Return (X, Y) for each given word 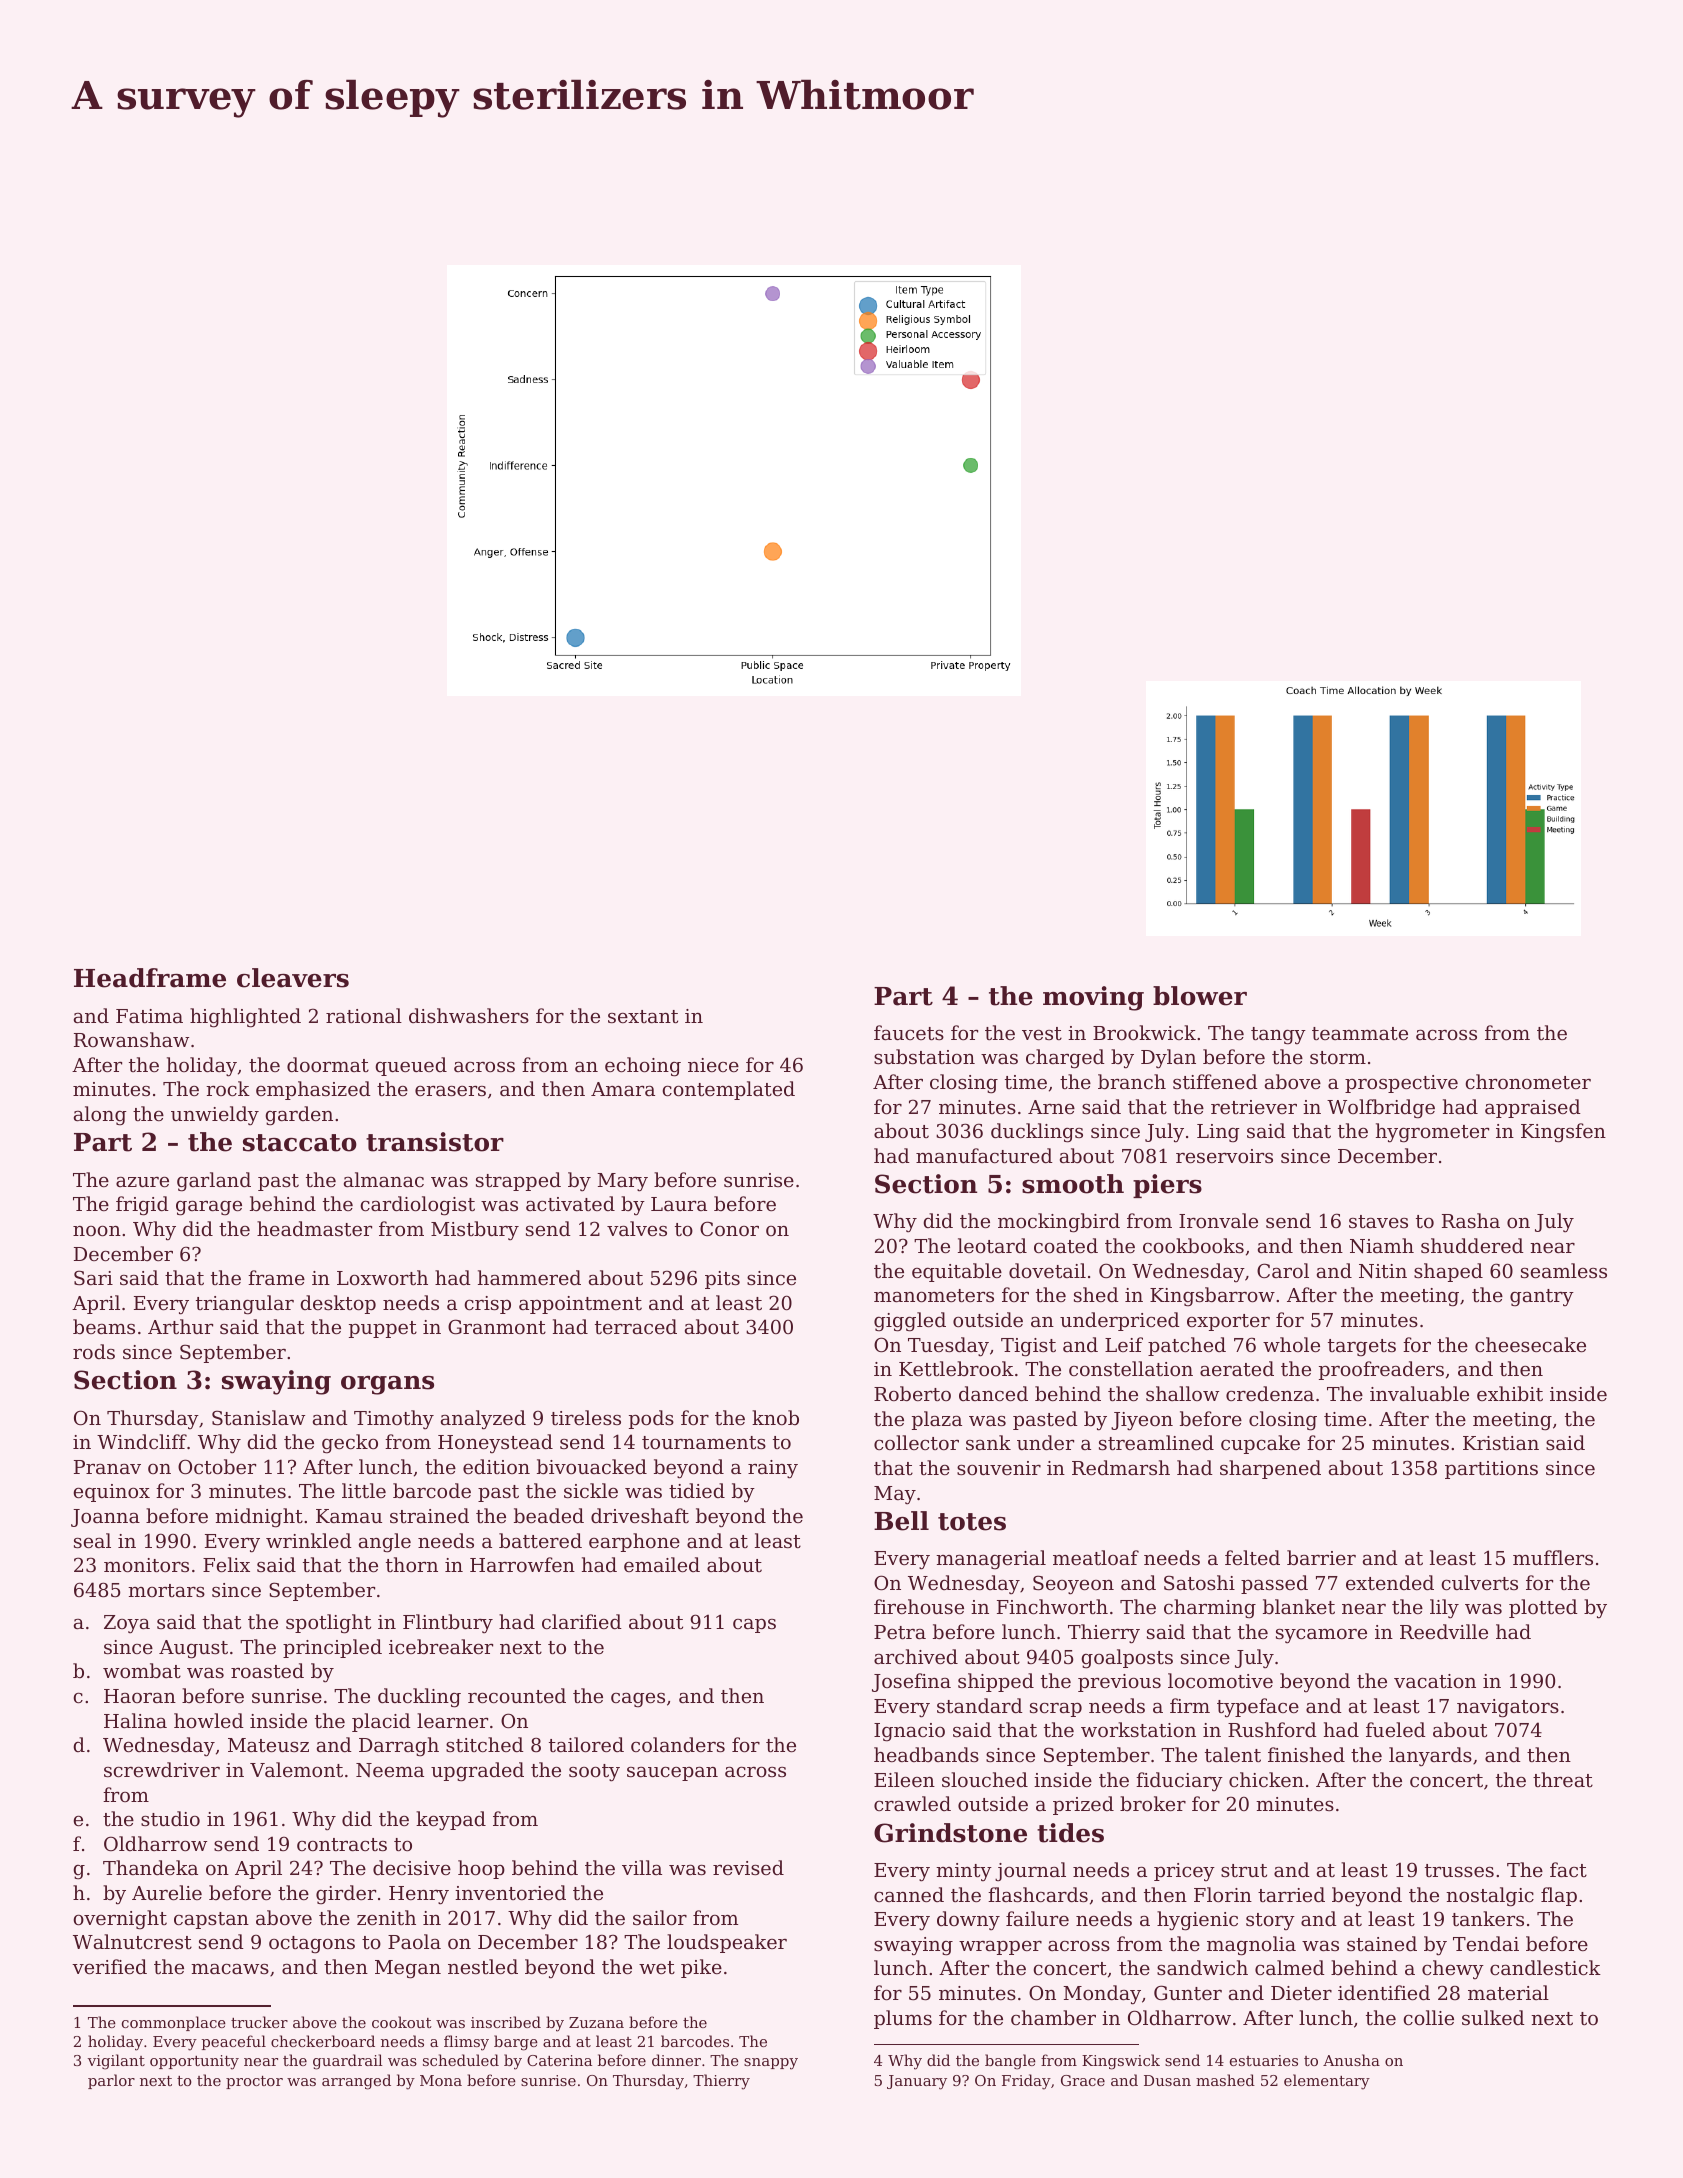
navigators (1508, 1708)
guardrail (348, 2062)
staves (1378, 1221)
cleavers (293, 978)
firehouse (919, 1606)
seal (92, 1540)
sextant (643, 1016)
